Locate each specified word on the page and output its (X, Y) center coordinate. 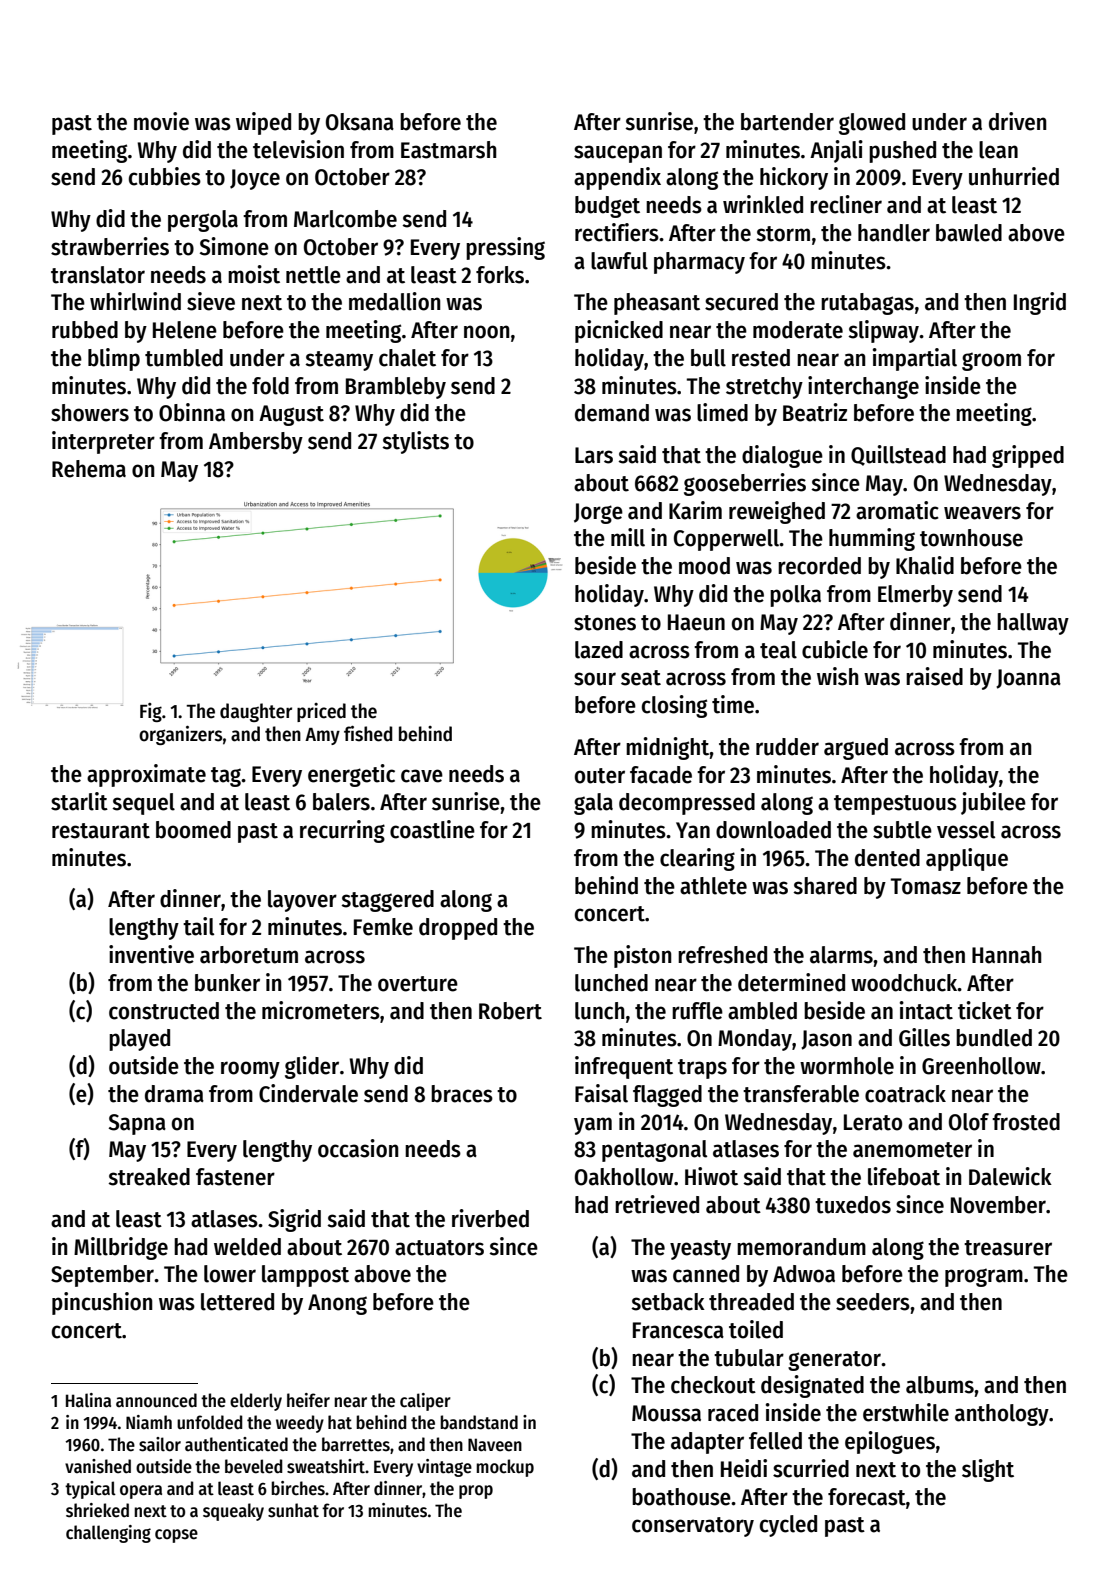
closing (674, 706)
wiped (263, 123)
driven (1018, 121)
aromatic (897, 510)
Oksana (360, 122)
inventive (151, 954)
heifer (308, 1400)
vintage (444, 1468)
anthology (1002, 1415)
